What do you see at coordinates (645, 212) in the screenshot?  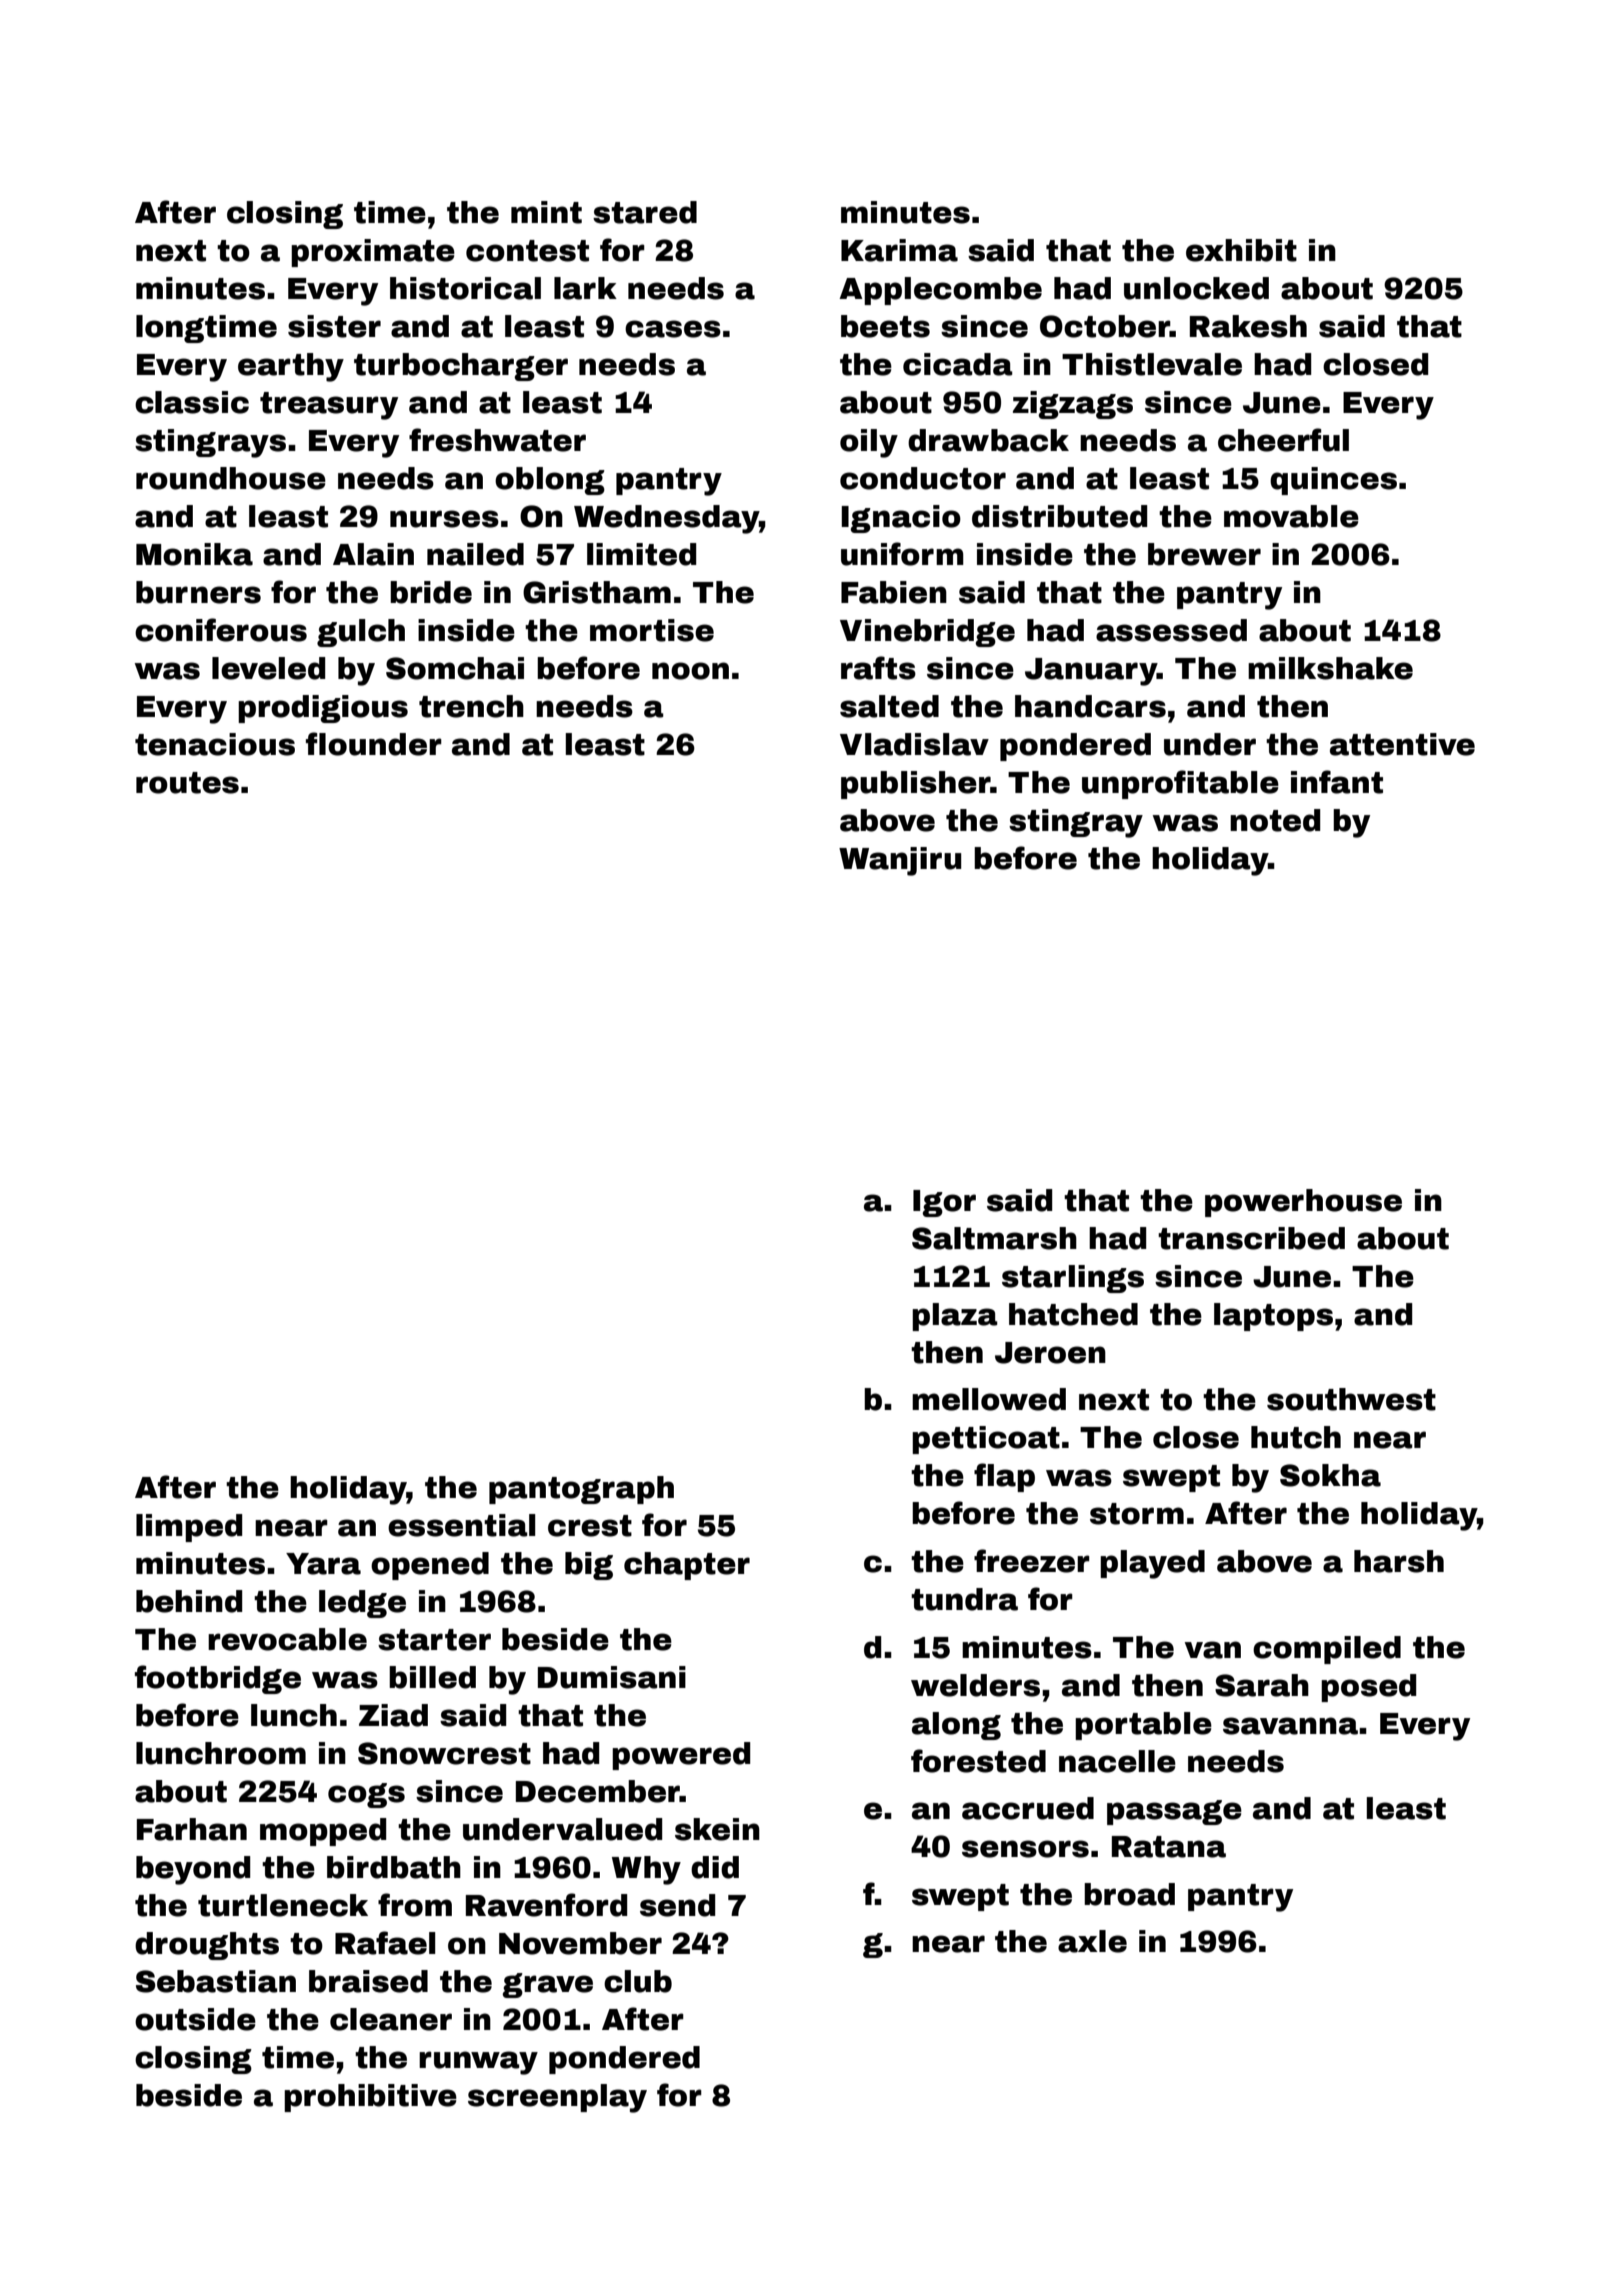 I see `stared` at bounding box center [645, 212].
